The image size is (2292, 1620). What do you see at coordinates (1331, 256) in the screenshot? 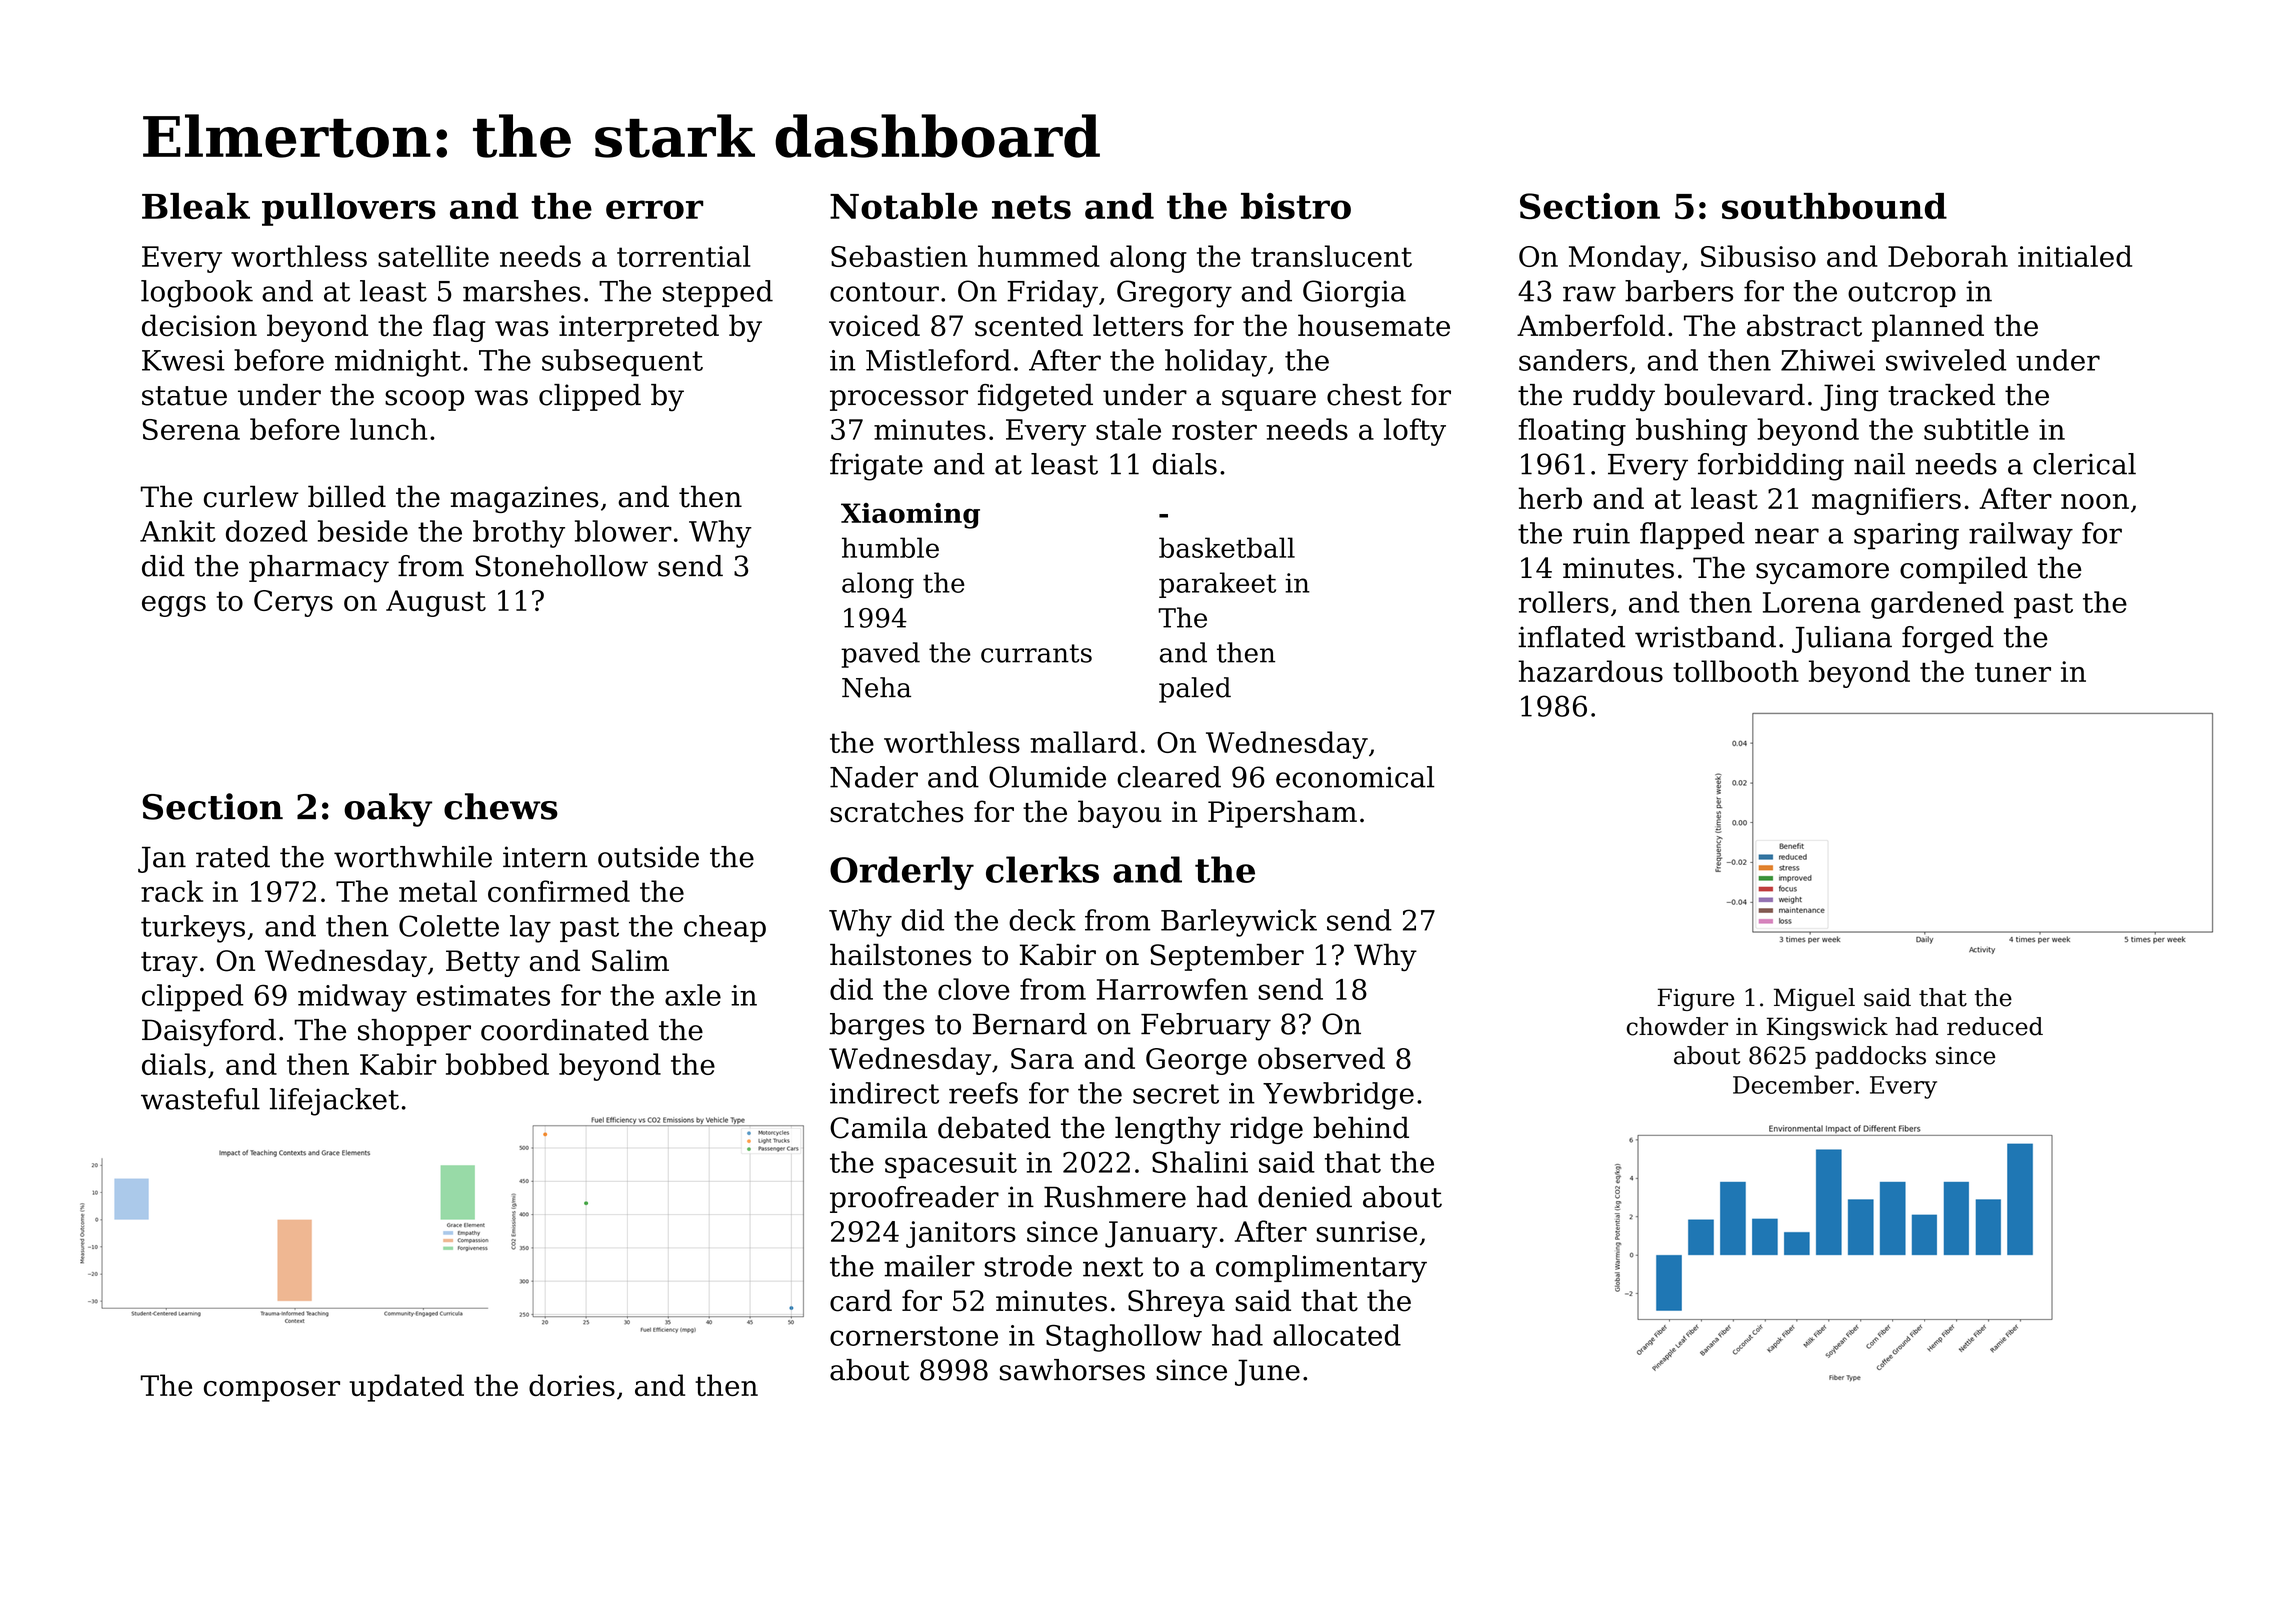
I see `translucent` at bounding box center [1331, 256].
